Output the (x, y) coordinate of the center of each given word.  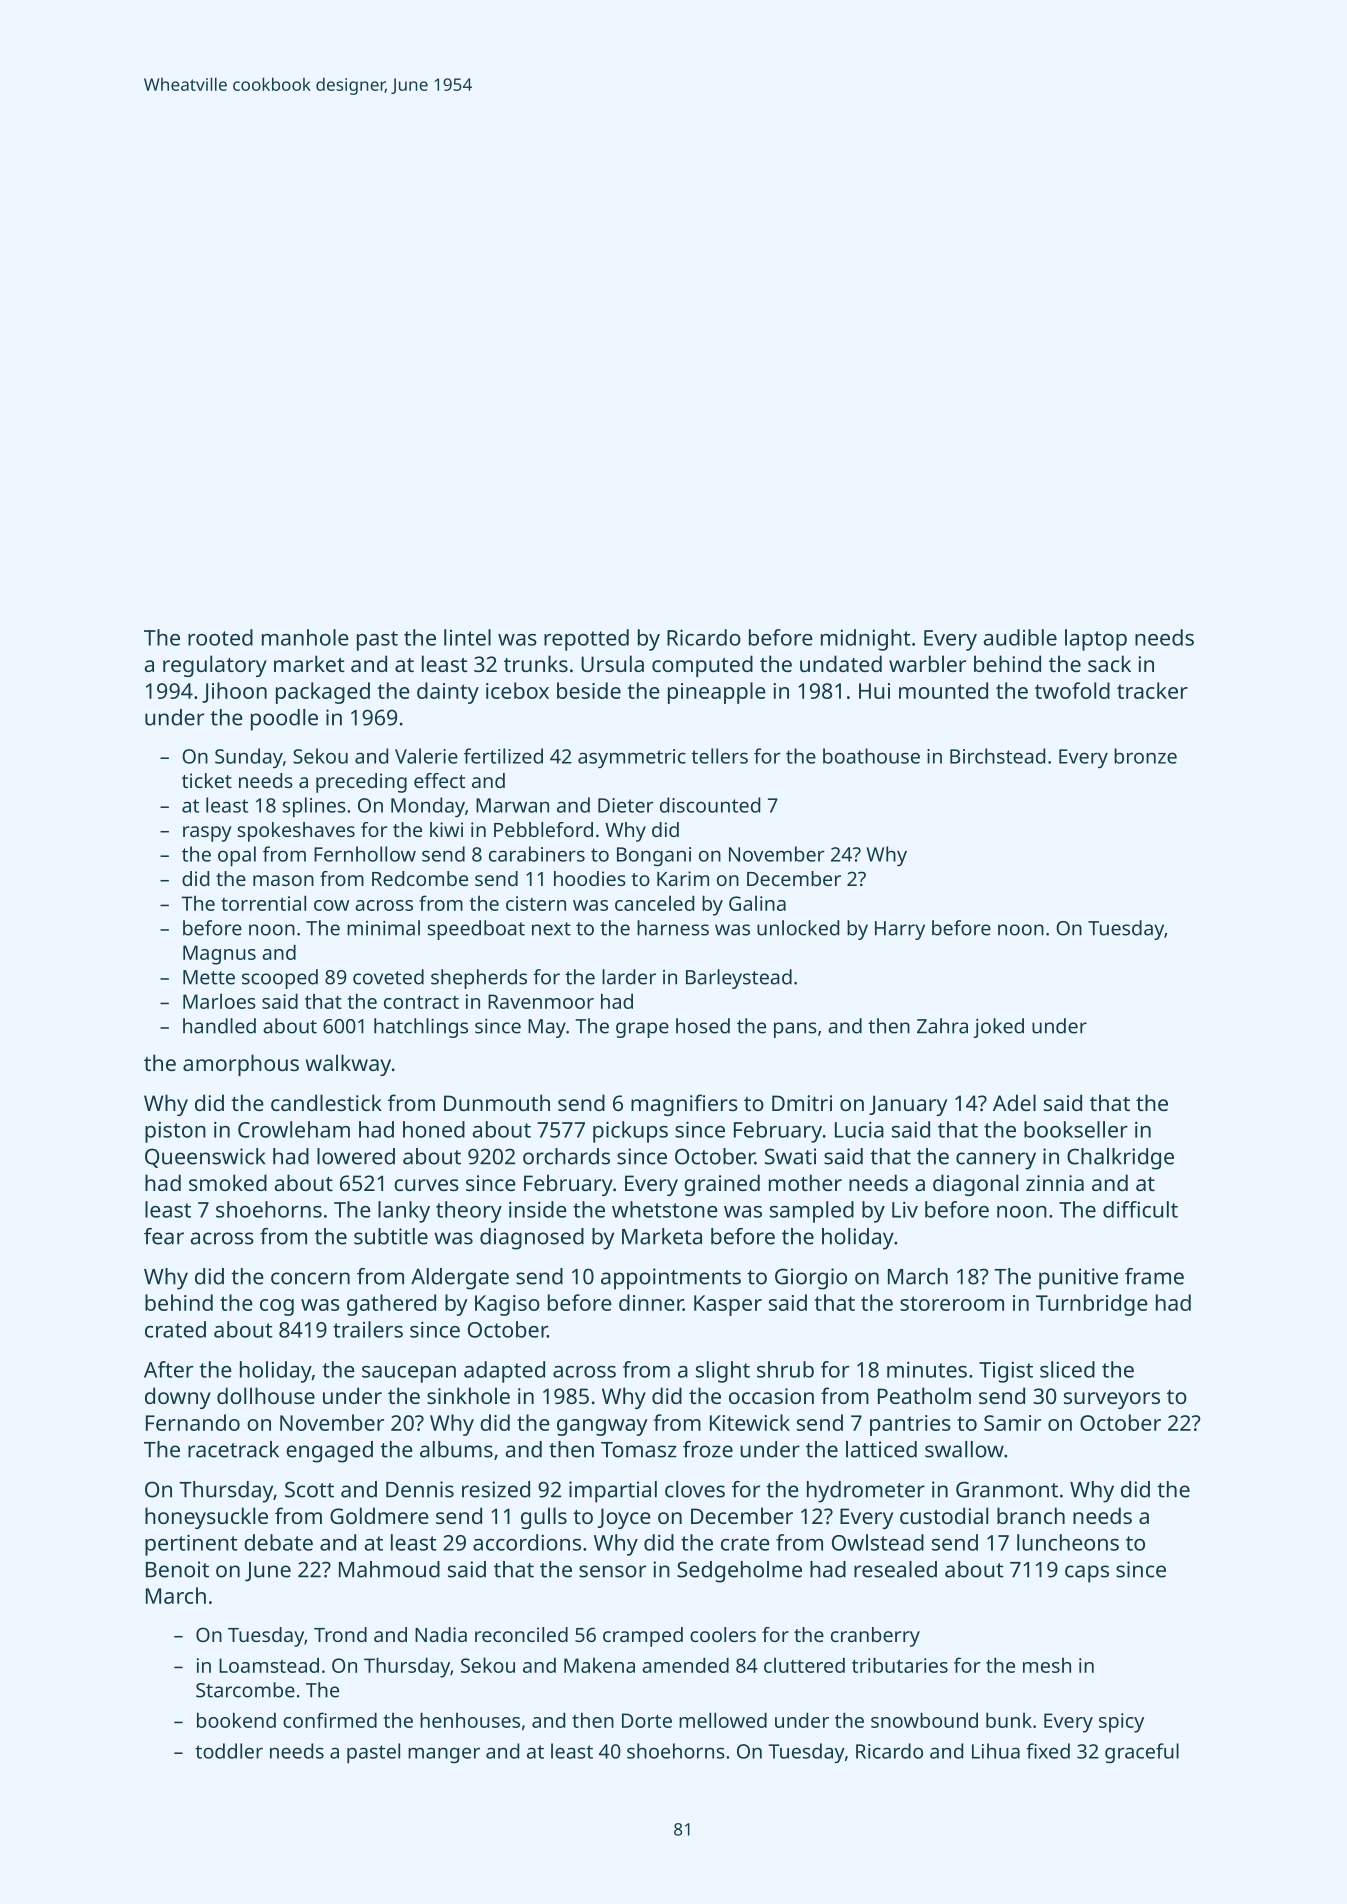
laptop (1096, 640)
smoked (228, 1182)
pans (795, 1030)
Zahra (942, 1026)
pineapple (717, 693)
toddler (229, 1751)
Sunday (249, 758)
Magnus (219, 955)
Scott (309, 1489)
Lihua (996, 1751)
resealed (895, 1569)
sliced (1067, 1369)
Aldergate (460, 1279)
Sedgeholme (739, 1572)
